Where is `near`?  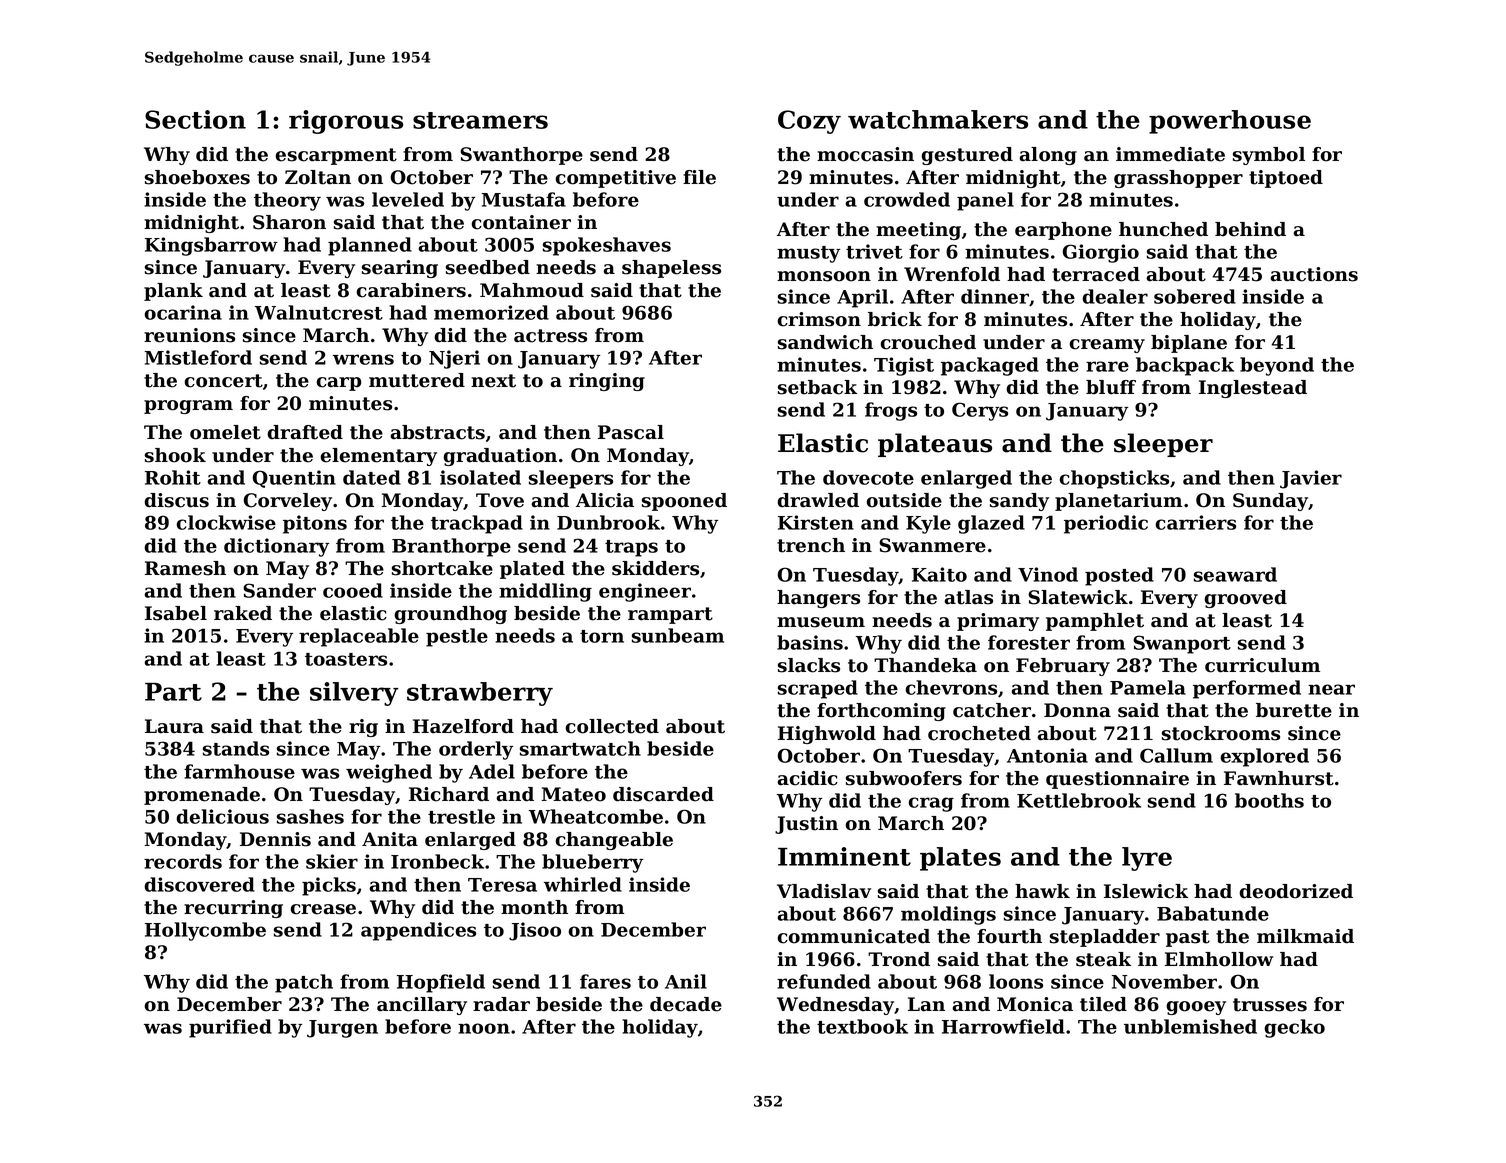 near is located at coordinates (1331, 689).
